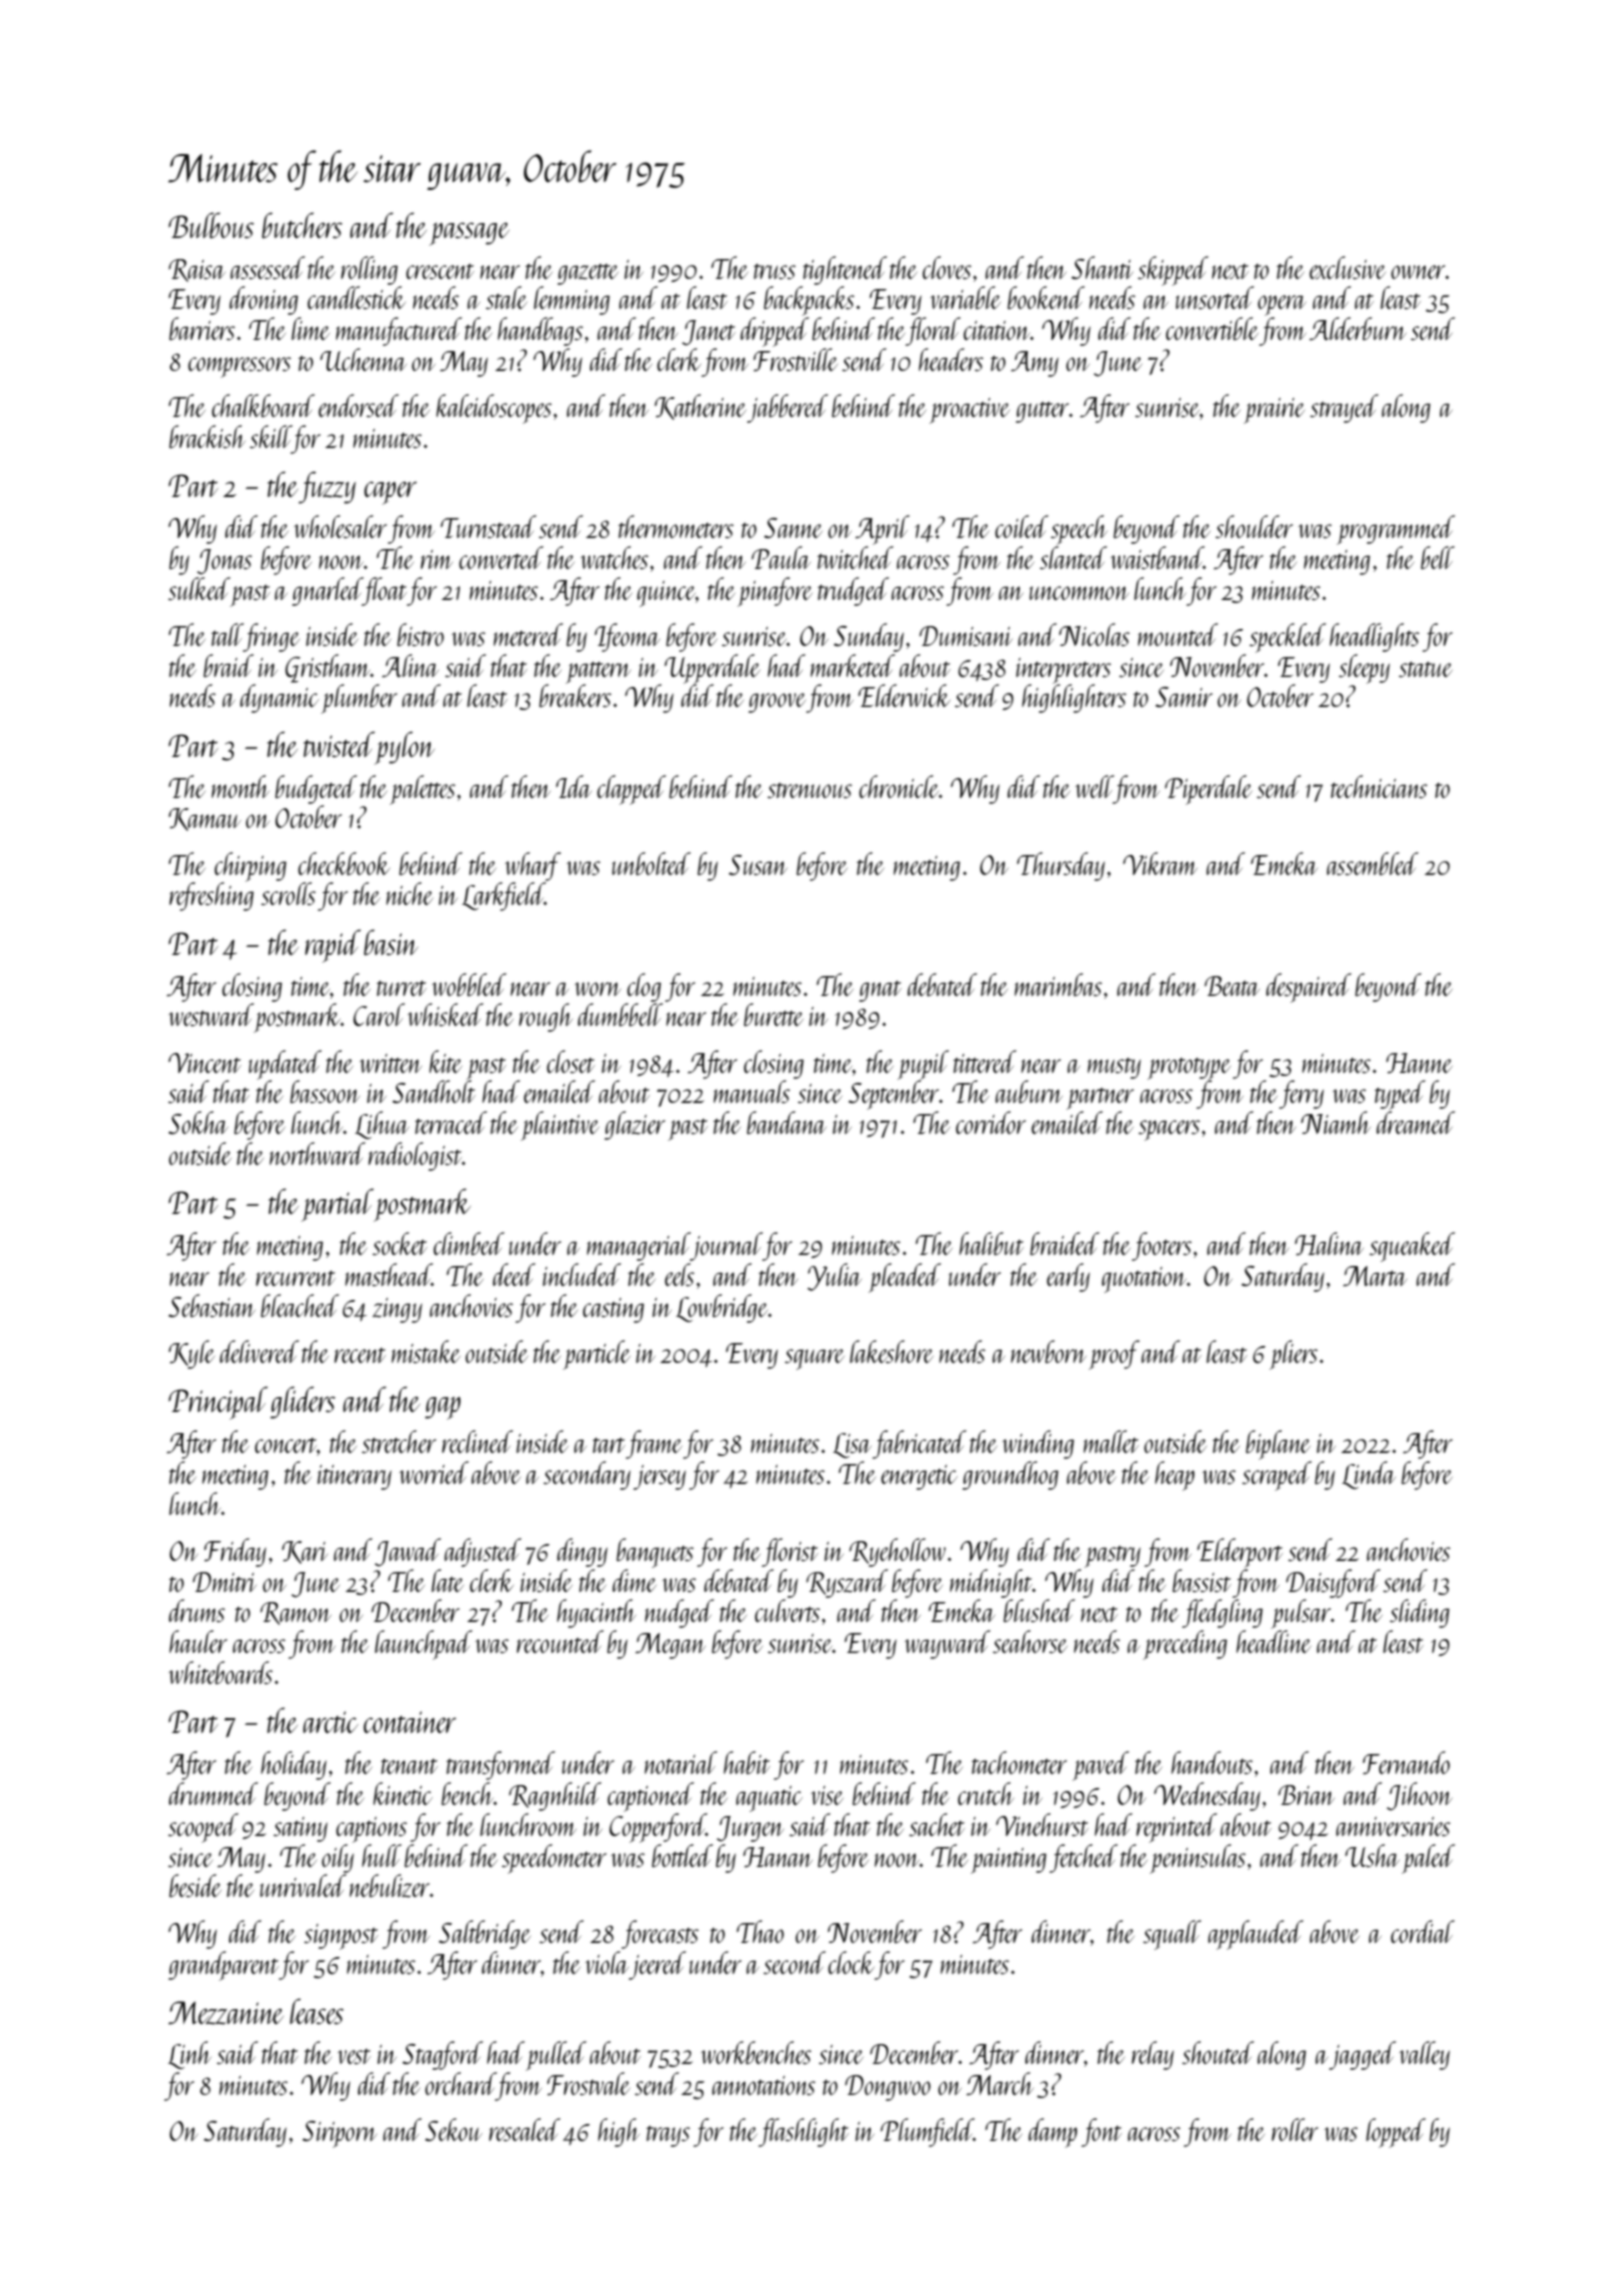  Describe the element at coordinates (403, 1793) in the screenshot. I see `kinetic` at that location.
